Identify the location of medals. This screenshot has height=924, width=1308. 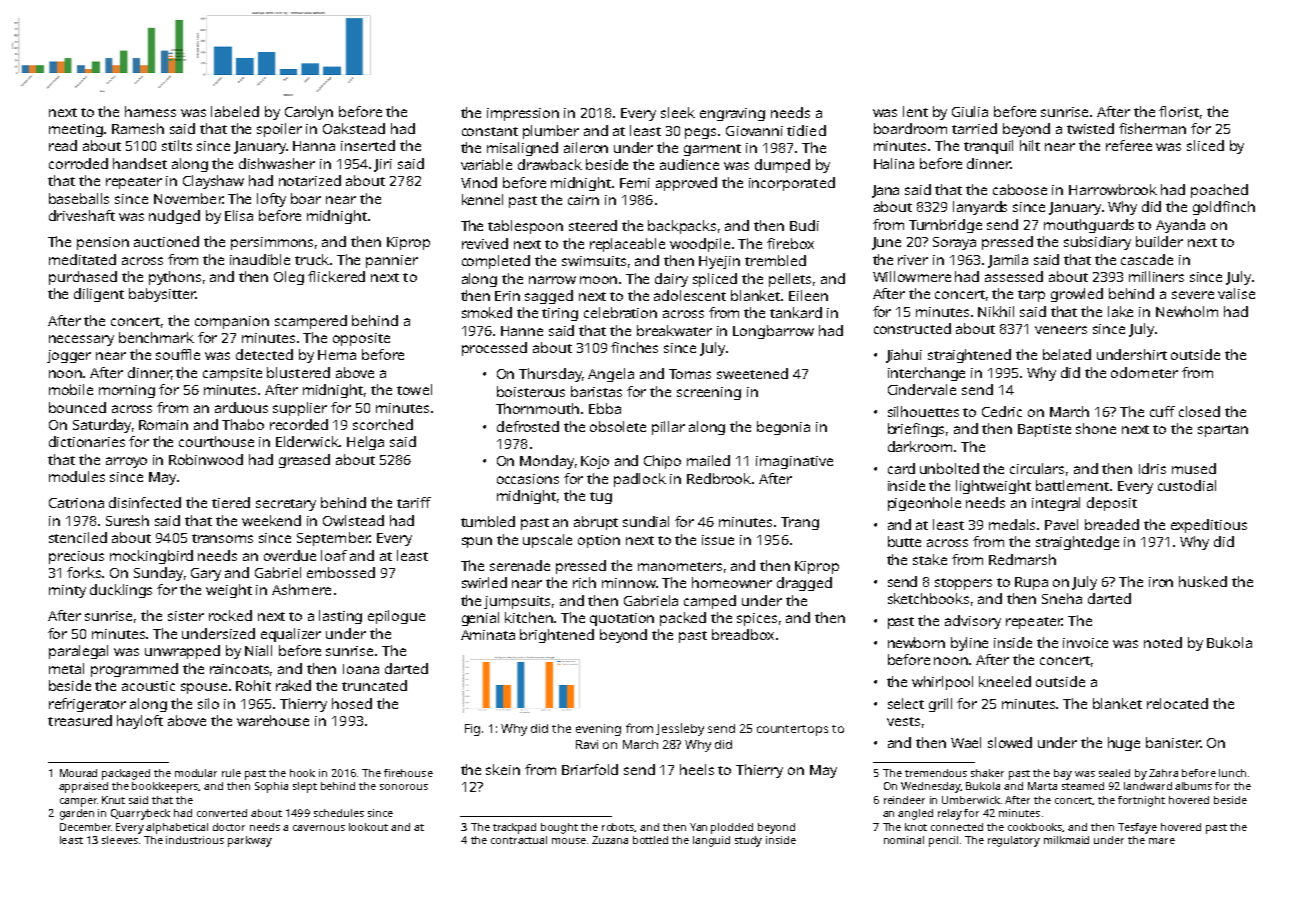
(1012, 524).
